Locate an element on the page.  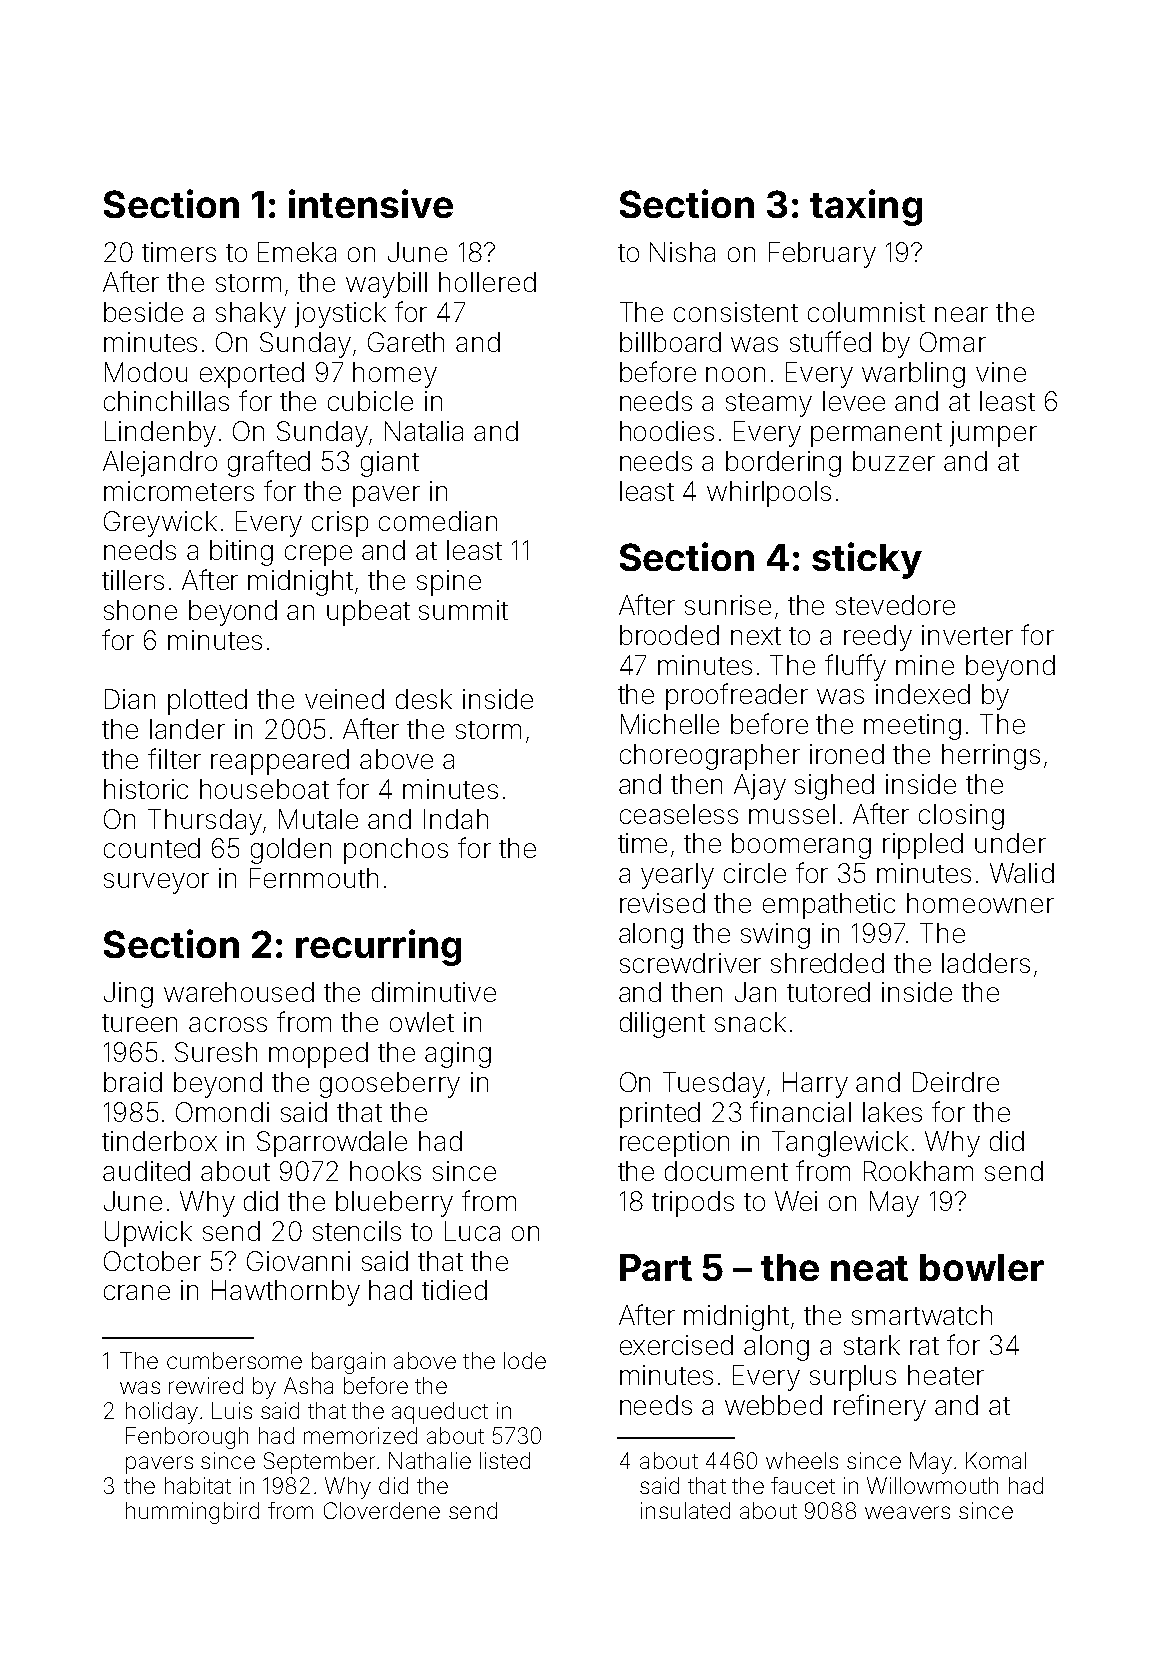
filter is located at coordinates (174, 758).
